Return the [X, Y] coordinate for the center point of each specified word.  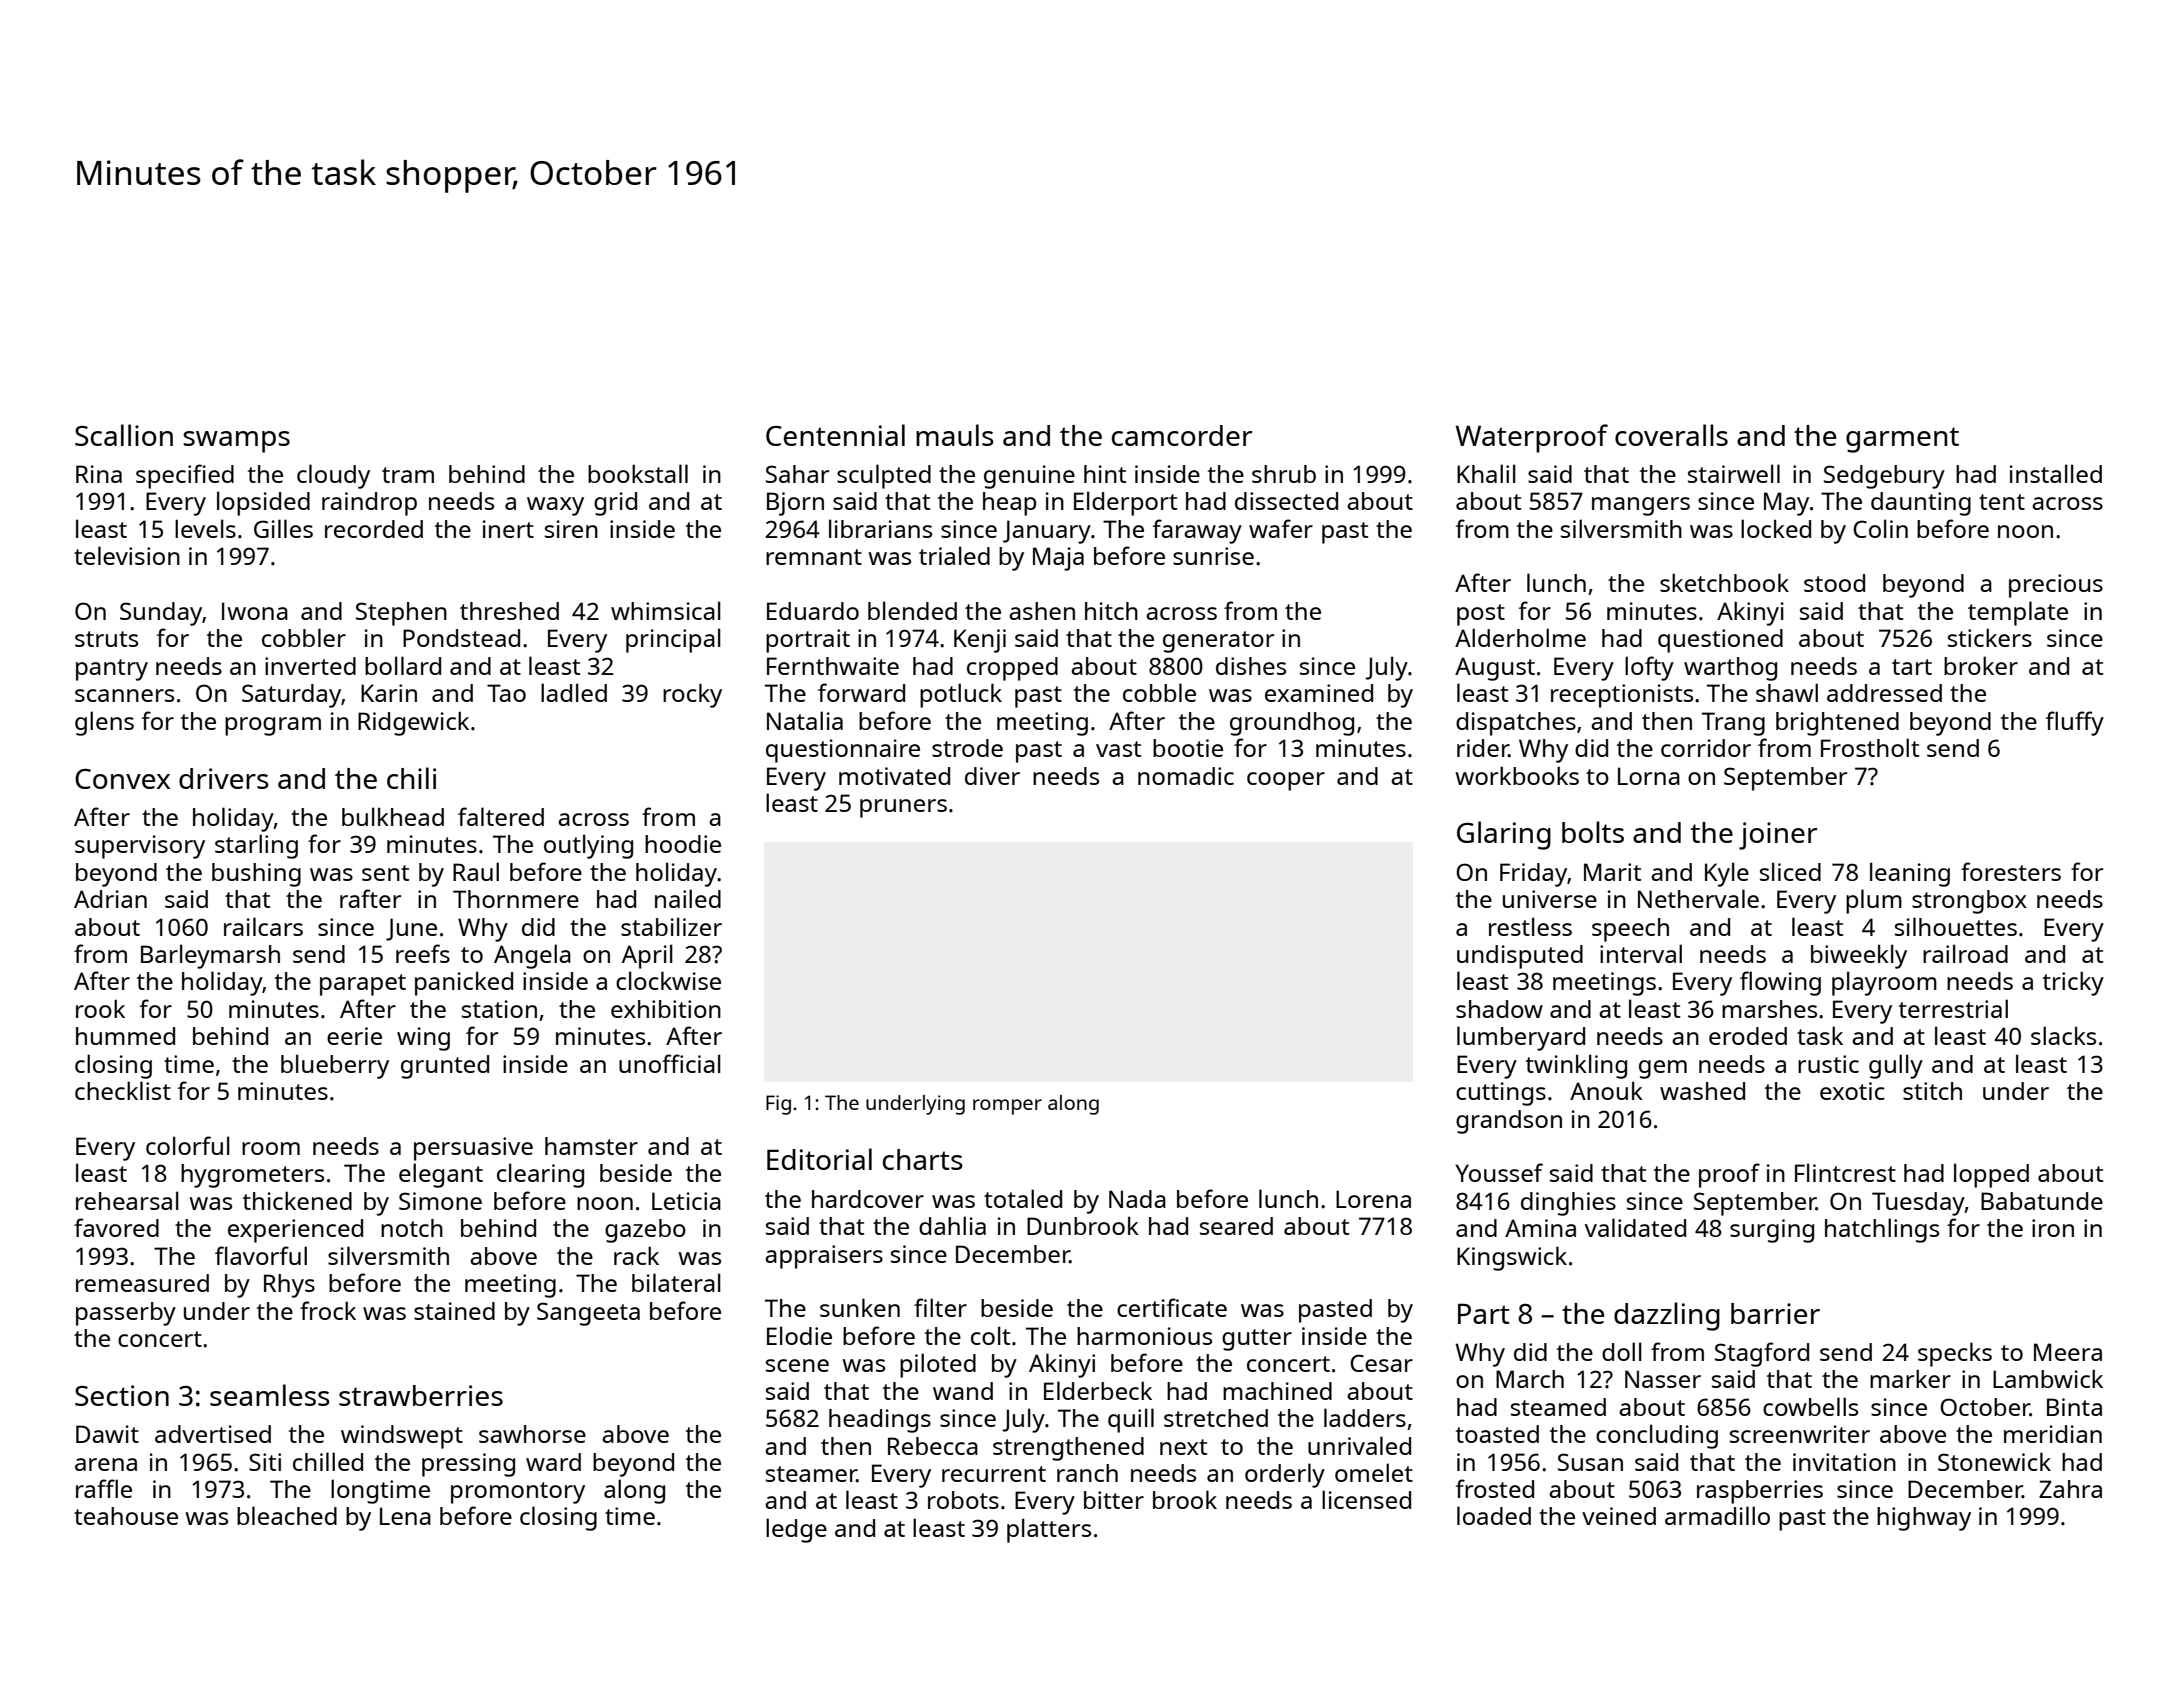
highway [1924, 1519]
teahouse [126, 1516]
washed [1702, 1091]
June [411, 929]
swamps [236, 442]
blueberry [335, 1066]
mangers [1641, 506]
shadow [1499, 1009]
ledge [796, 1530]
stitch [1932, 1091]
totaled [1023, 1198]
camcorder [1182, 435]
